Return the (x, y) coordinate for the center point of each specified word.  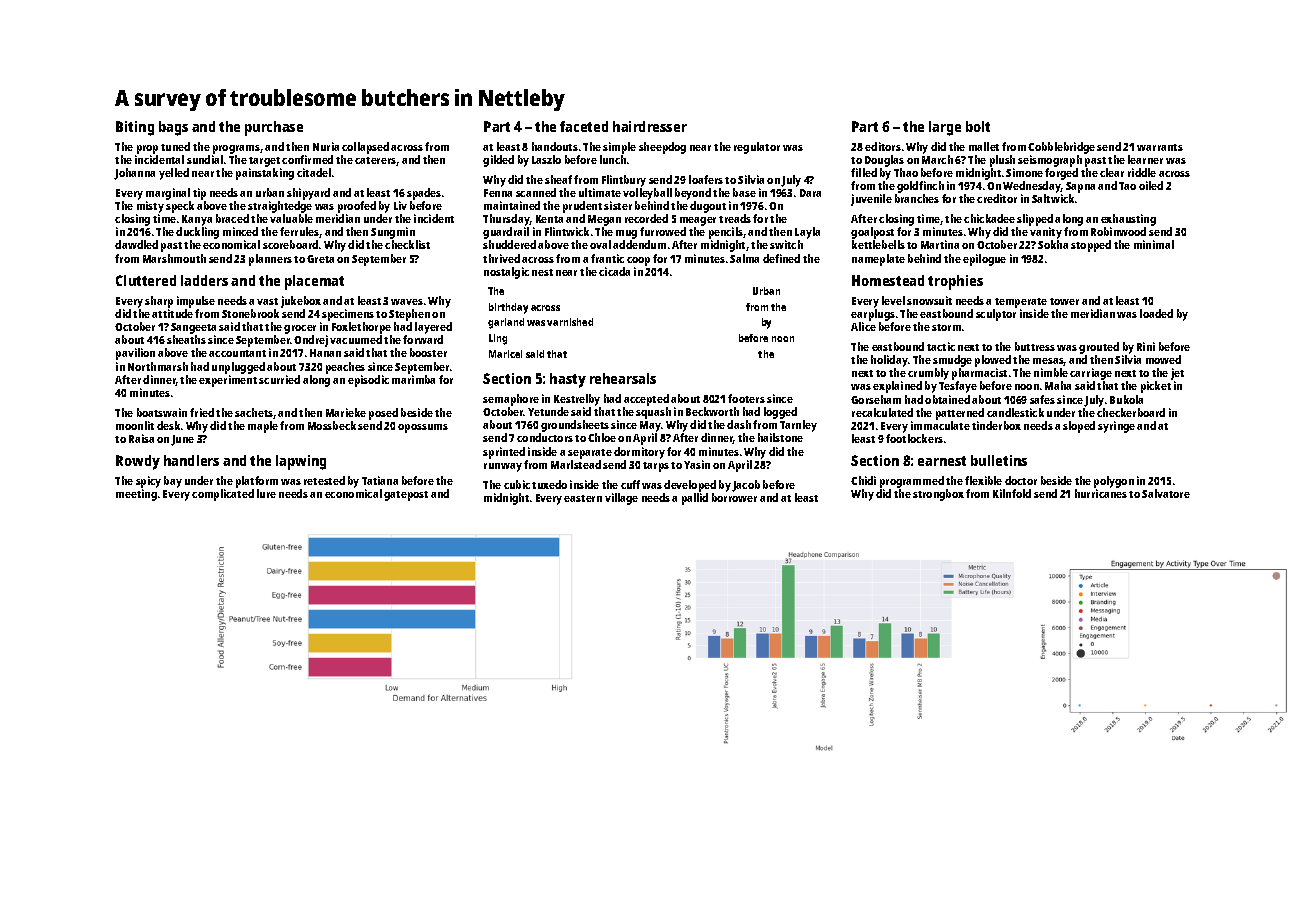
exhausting (1128, 220)
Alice (863, 326)
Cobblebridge (1061, 148)
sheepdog (662, 148)
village (621, 499)
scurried (279, 379)
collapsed (365, 148)
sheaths (186, 339)
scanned (536, 192)
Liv (400, 205)
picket (1156, 387)
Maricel (505, 354)
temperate (1021, 303)
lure (266, 493)
